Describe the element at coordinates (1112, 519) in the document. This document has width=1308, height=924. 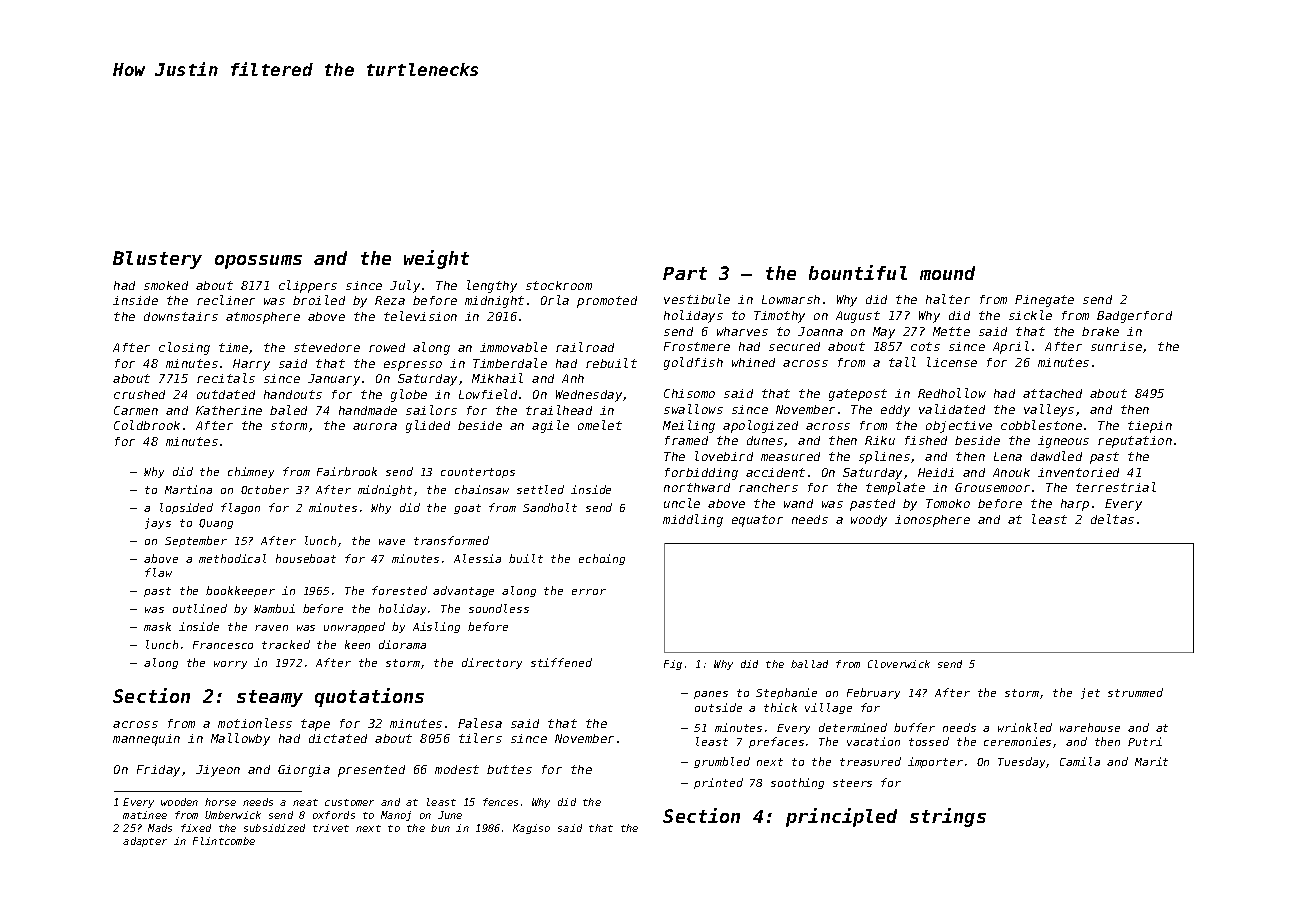
I see `deltas` at that location.
